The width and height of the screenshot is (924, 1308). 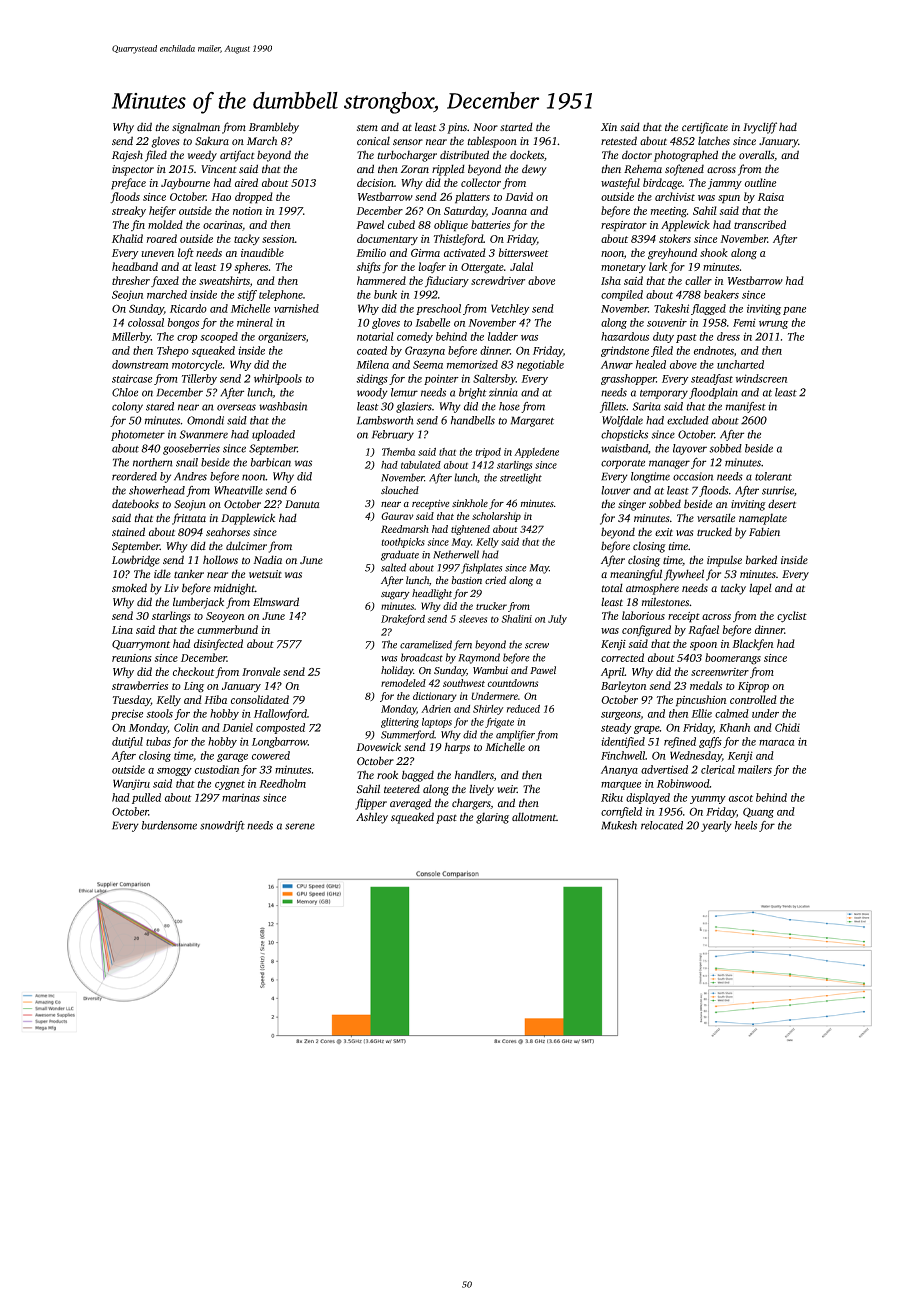 What do you see at coordinates (196, 128) in the screenshot?
I see `signalman` at bounding box center [196, 128].
